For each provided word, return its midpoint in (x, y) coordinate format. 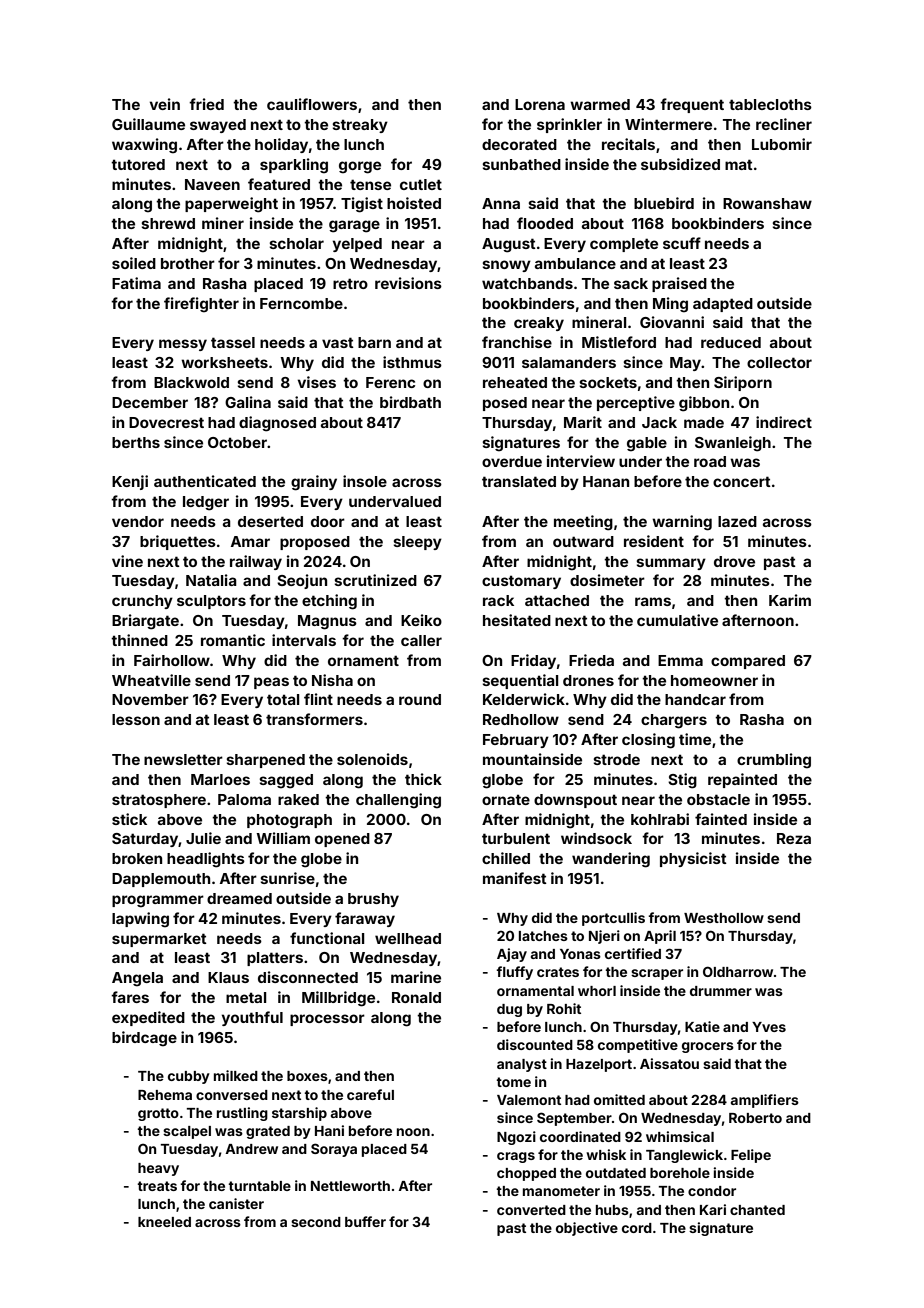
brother (188, 263)
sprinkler (569, 125)
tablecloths (770, 104)
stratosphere (159, 801)
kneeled (164, 1222)
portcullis (613, 919)
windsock (596, 838)
